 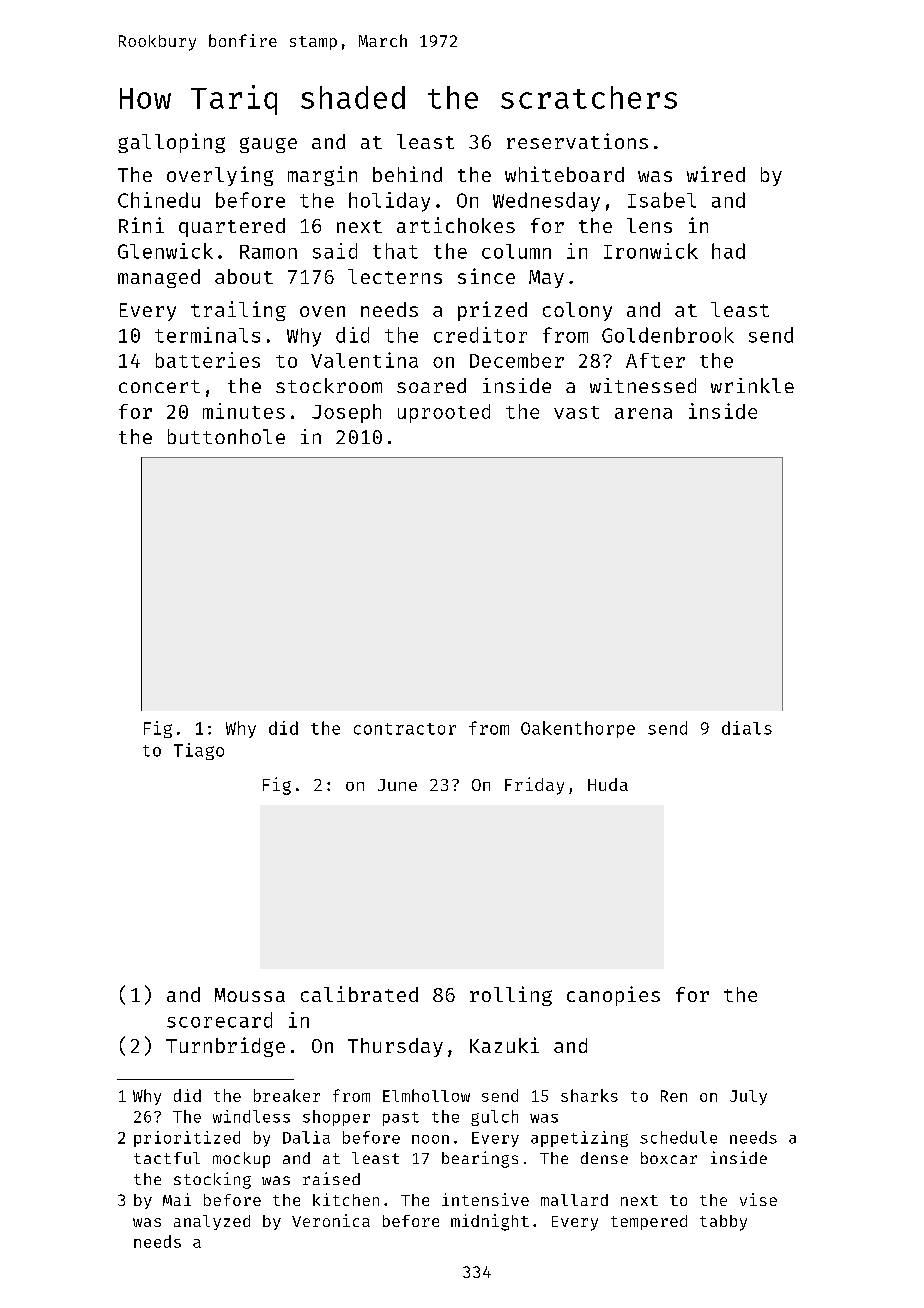 What do you see at coordinates (359, 994) in the screenshot?
I see `calibrated` at bounding box center [359, 994].
